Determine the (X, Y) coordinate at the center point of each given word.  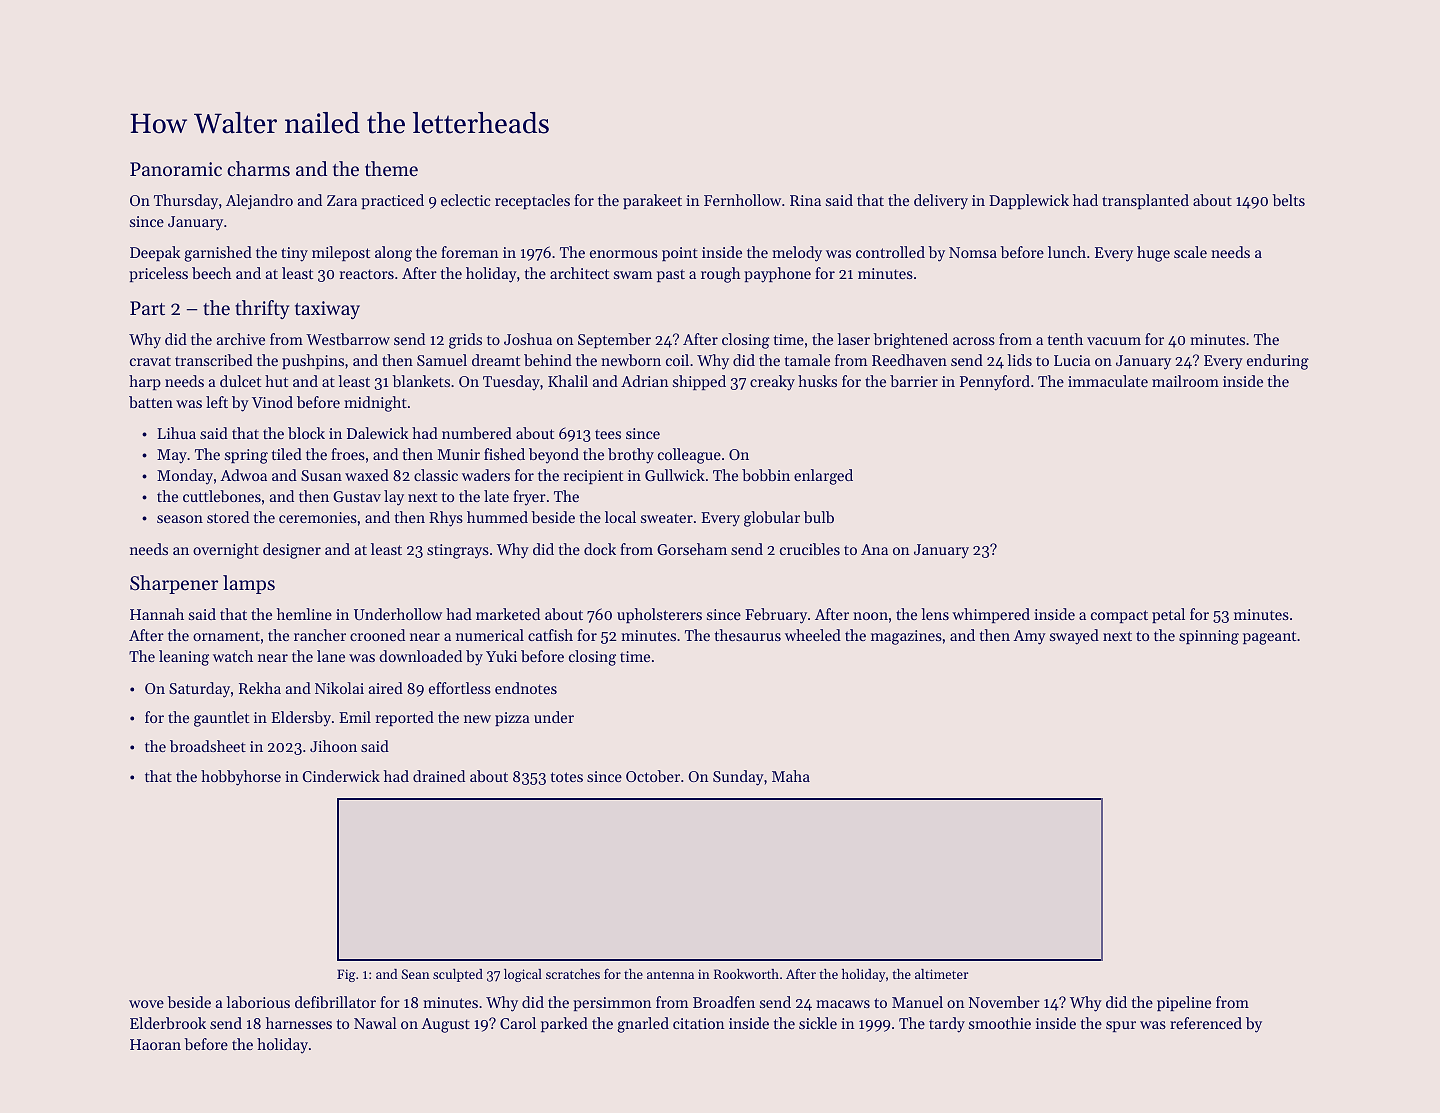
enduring (1278, 362)
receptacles (532, 201)
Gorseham (692, 549)
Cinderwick (341, 776)
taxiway (327, 310)
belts (1288, 200)
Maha (791, 776)
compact (1119, 616)
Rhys (446, 519)
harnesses (299, 1023)
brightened (910, 341)
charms (258, 168)
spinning (1209, 637)
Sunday (738, 778)
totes (567, 777)
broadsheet (208, 746)
